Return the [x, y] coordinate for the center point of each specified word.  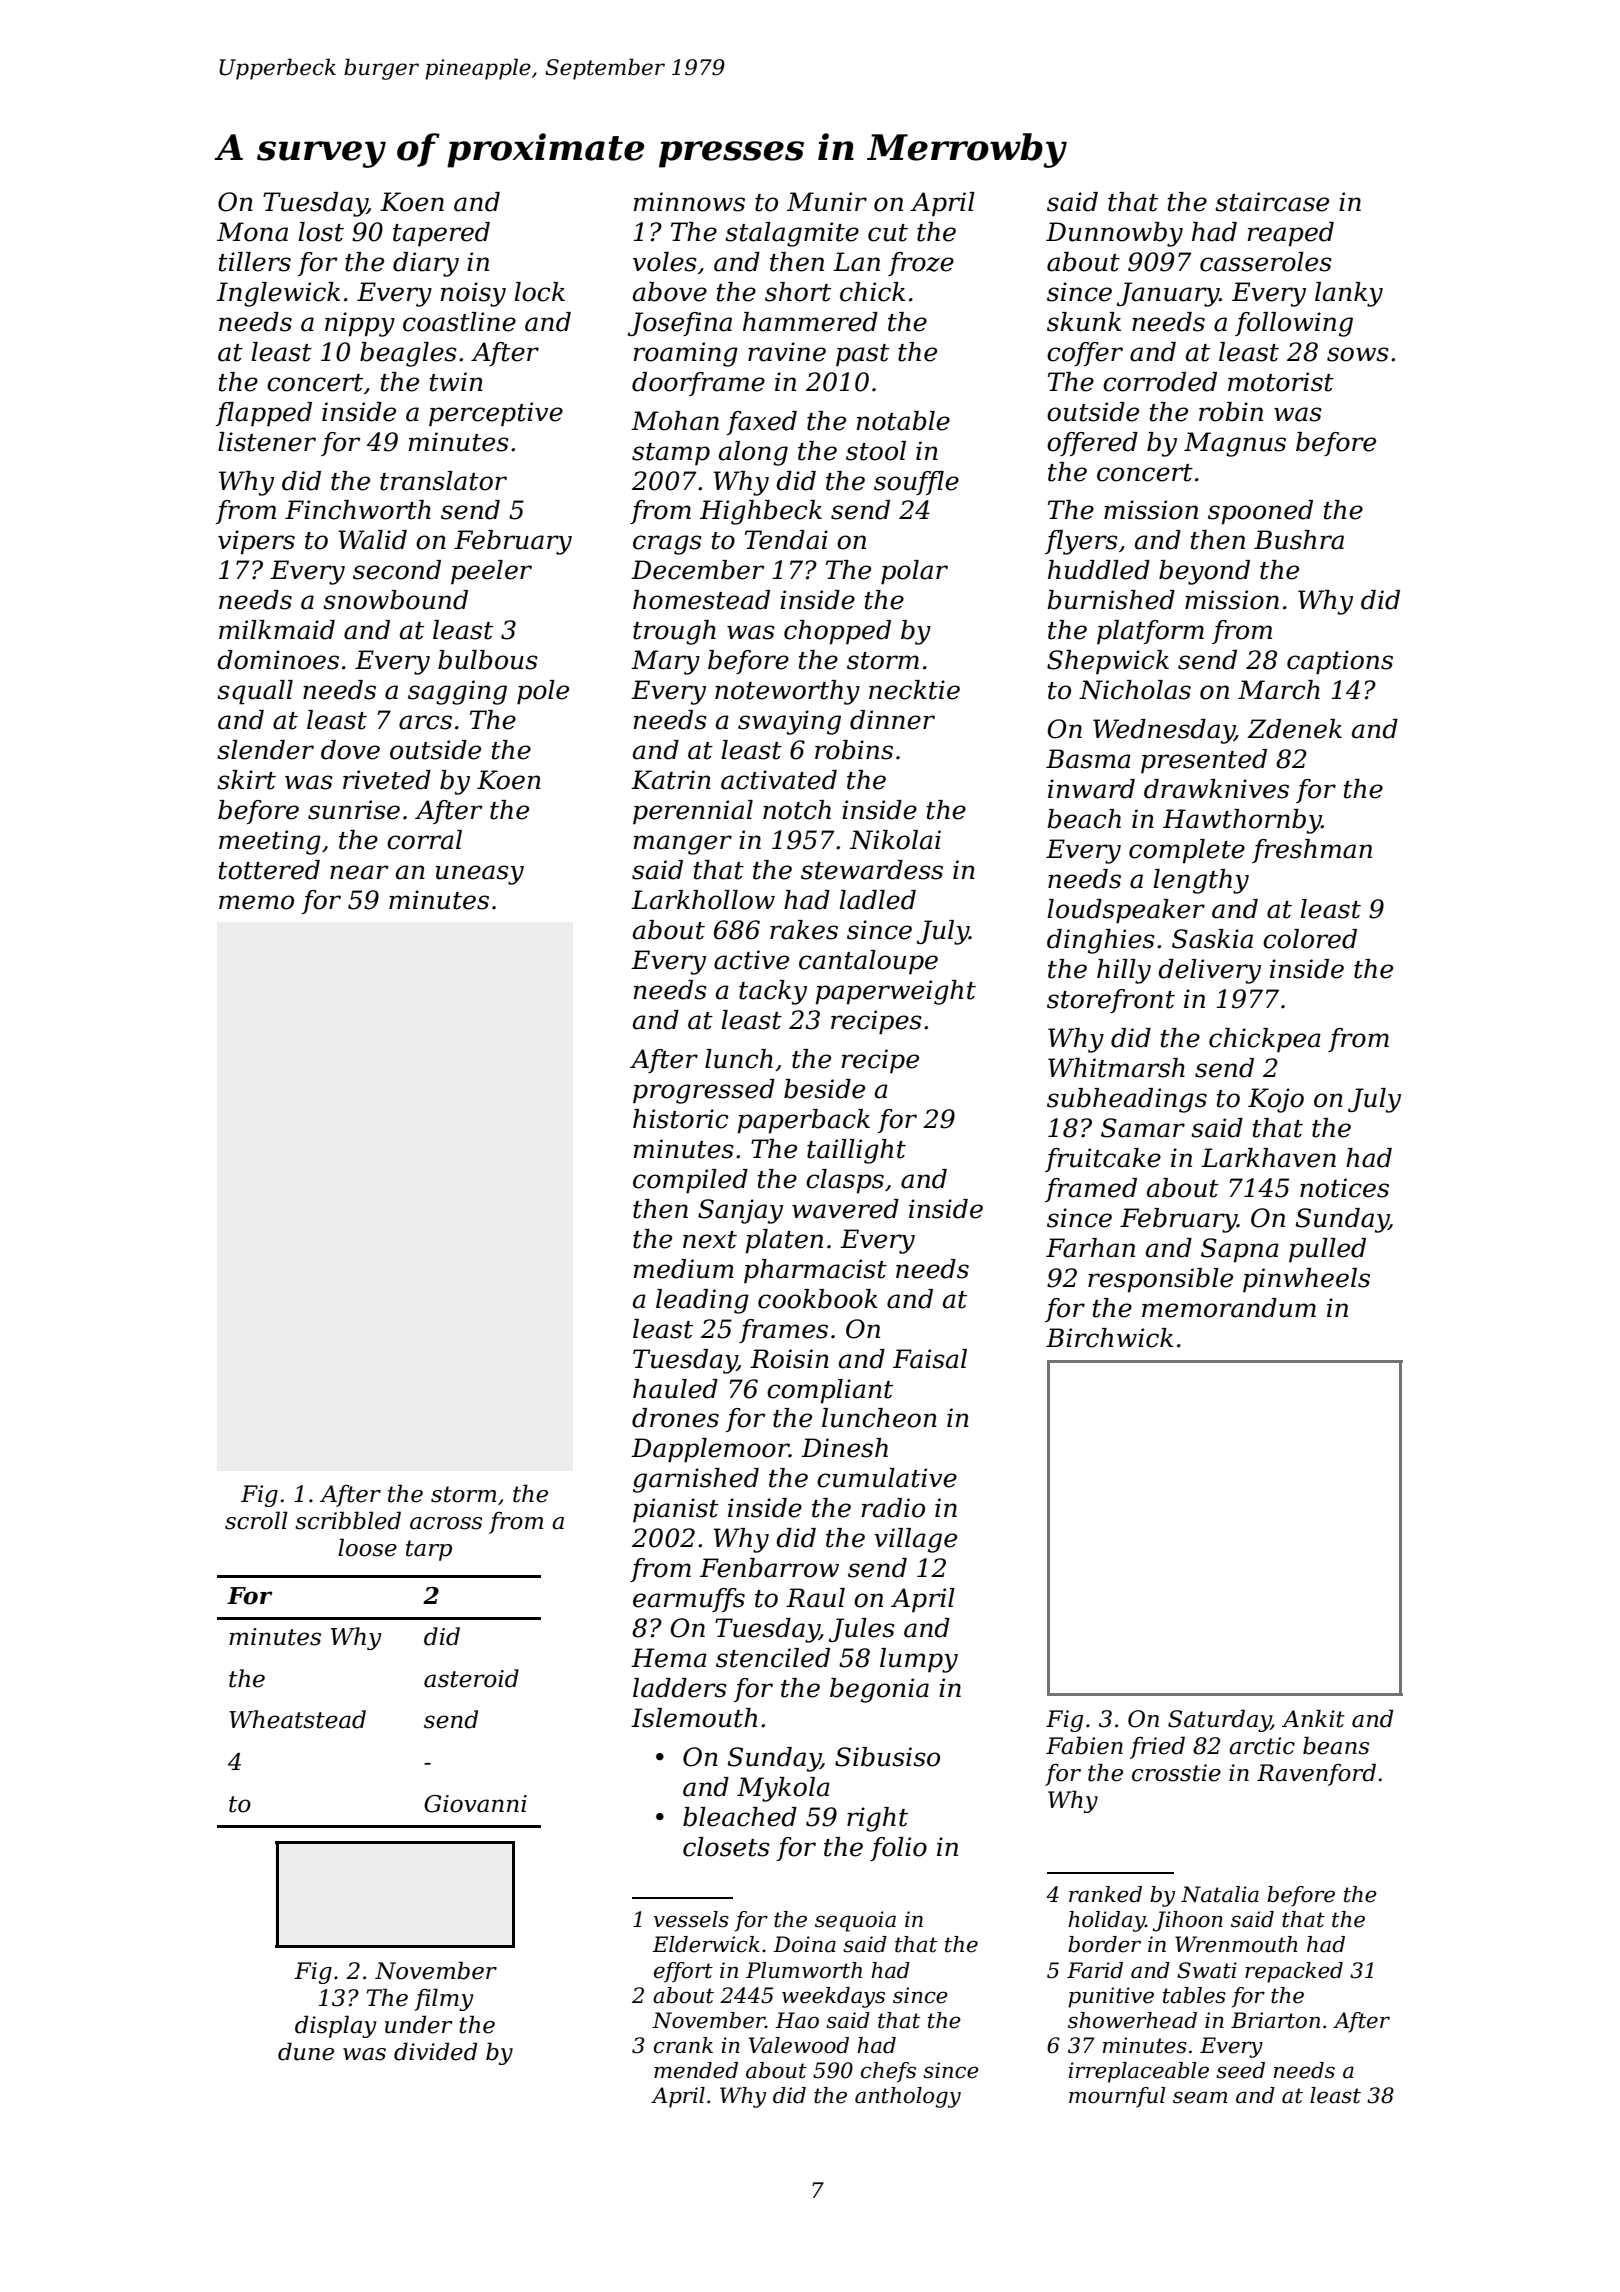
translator [443, 481]
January [1168, 294]
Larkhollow [703, 900]
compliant [830, 1391]
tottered [269, 870]
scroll [256, 1520]
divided [435, 2051]
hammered [810, 322]
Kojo [1276, 1100]
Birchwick [1109, 1338]
